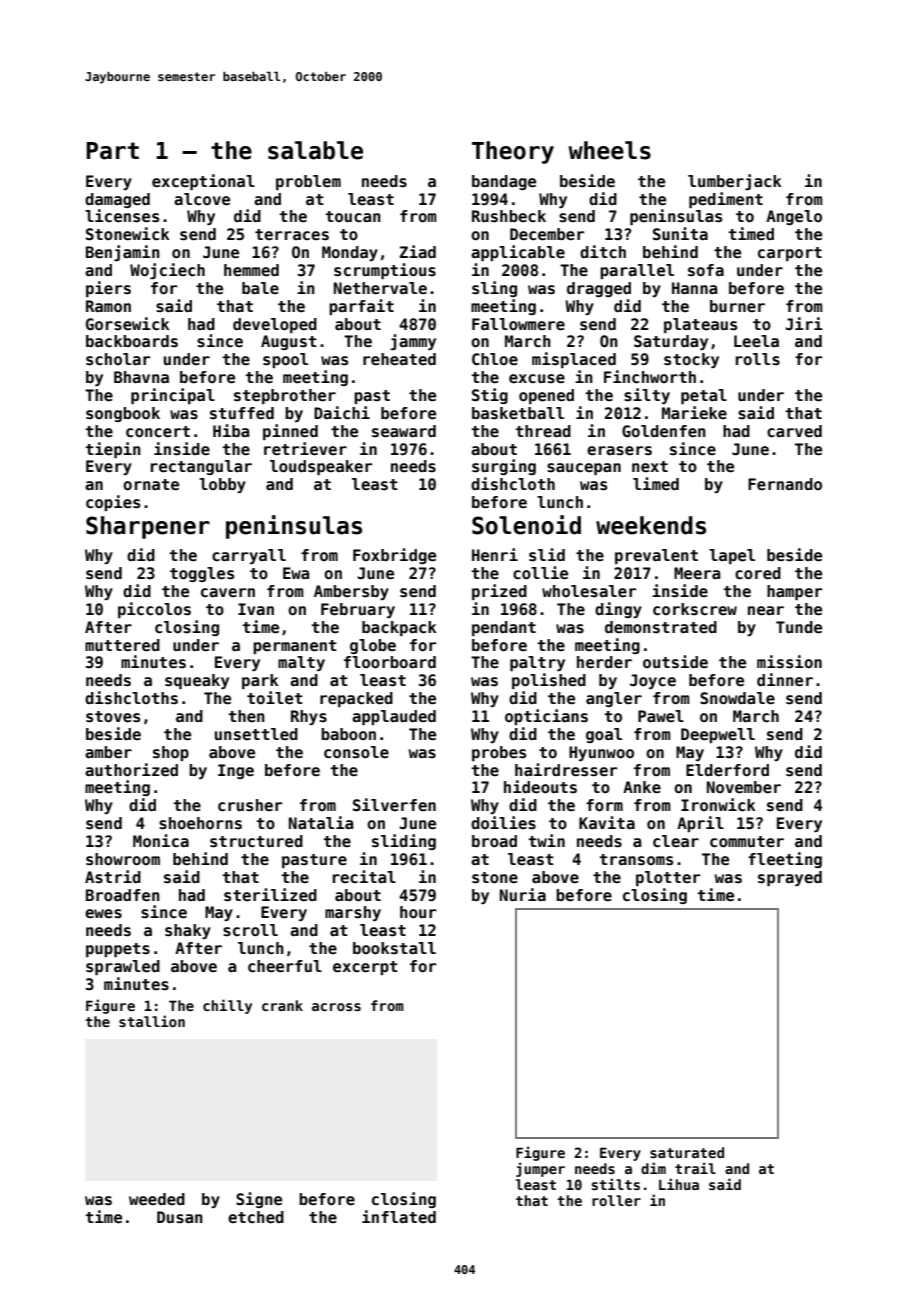 This document has width=908, height=1316. I want to click on December, so click(547, 234).
